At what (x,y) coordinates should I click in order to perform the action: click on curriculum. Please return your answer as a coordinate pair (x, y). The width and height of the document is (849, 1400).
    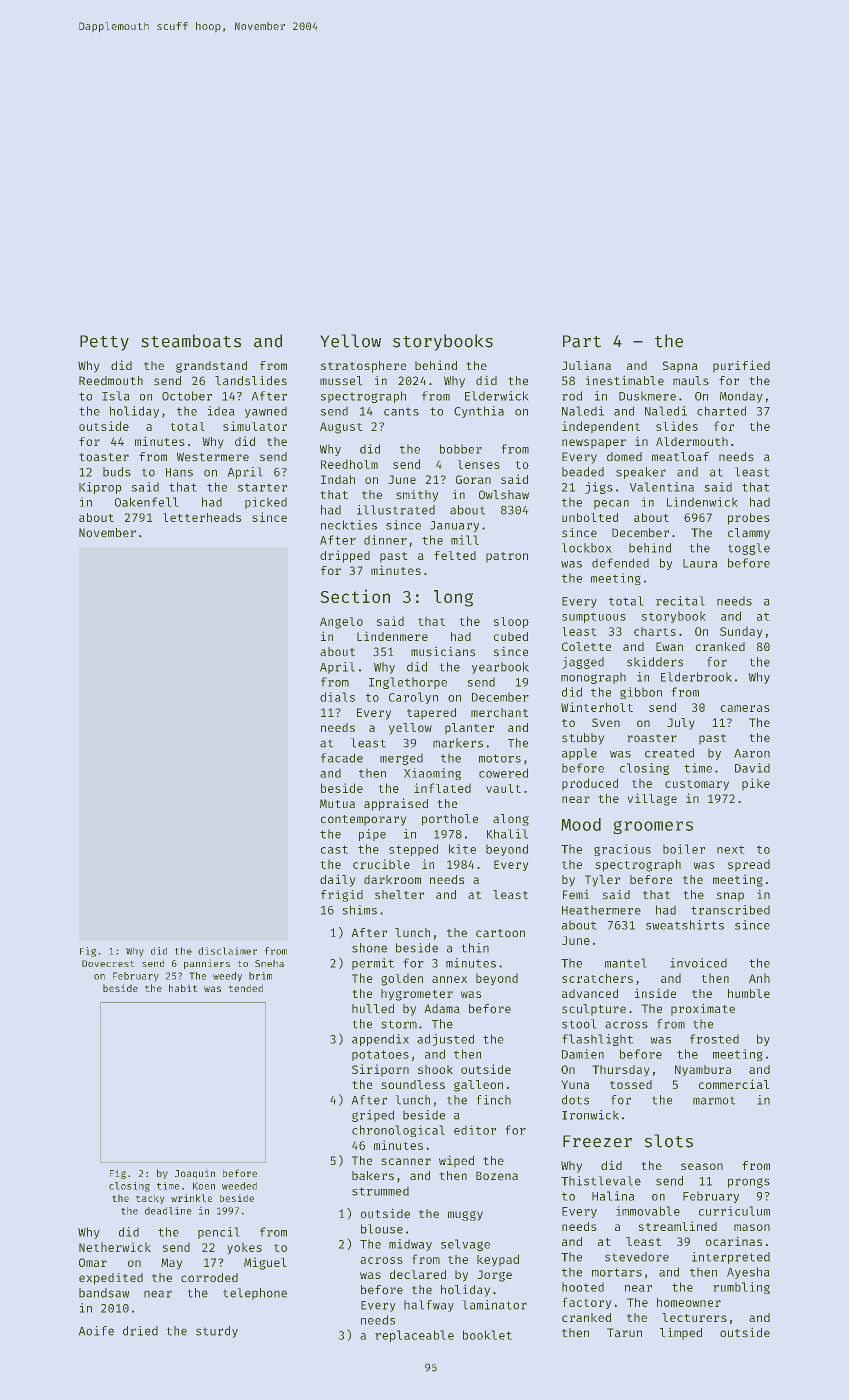
    Looking at the image, I should click on (734, 1211).
